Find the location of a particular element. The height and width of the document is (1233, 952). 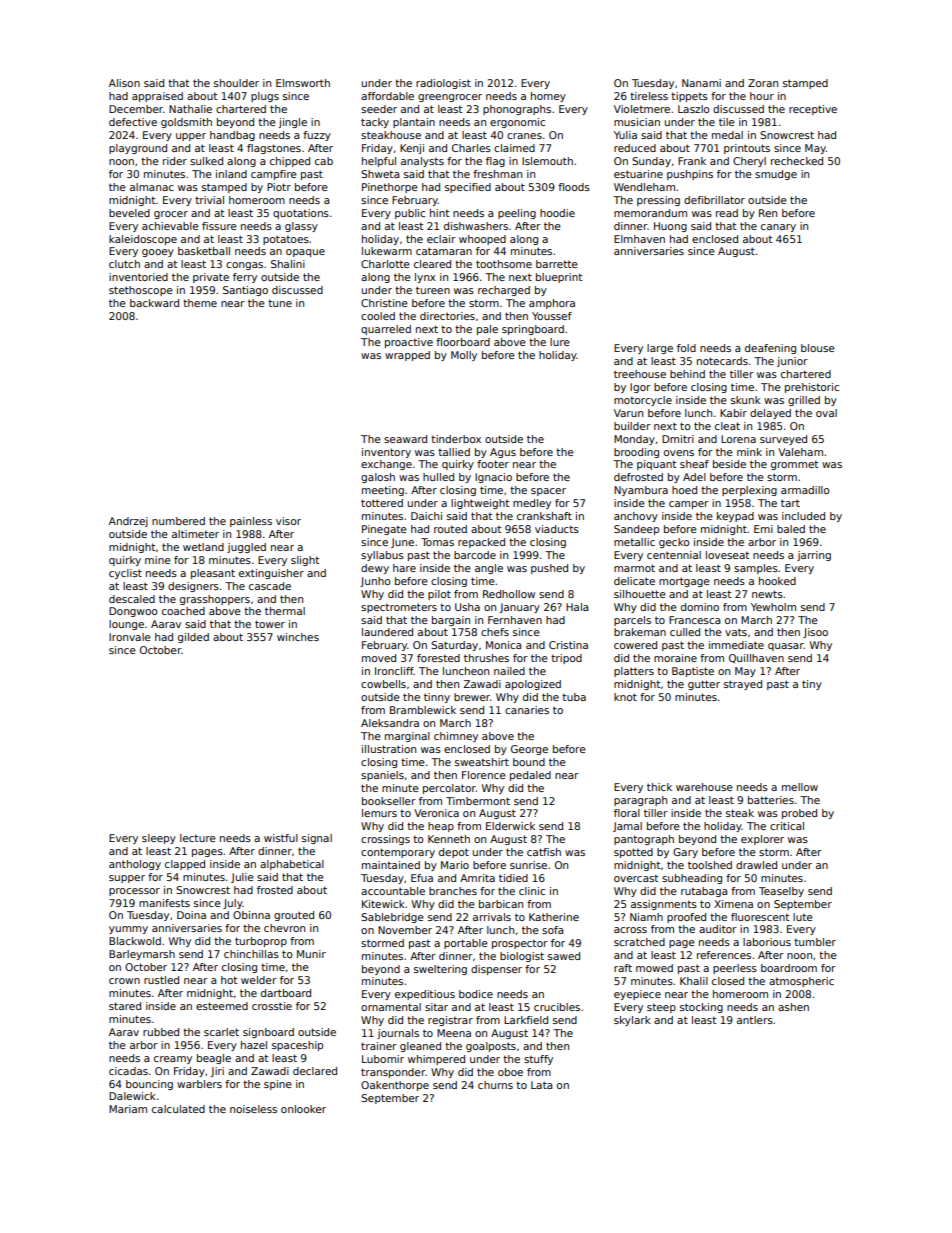

pushed is located at coordinates (549, 569).
